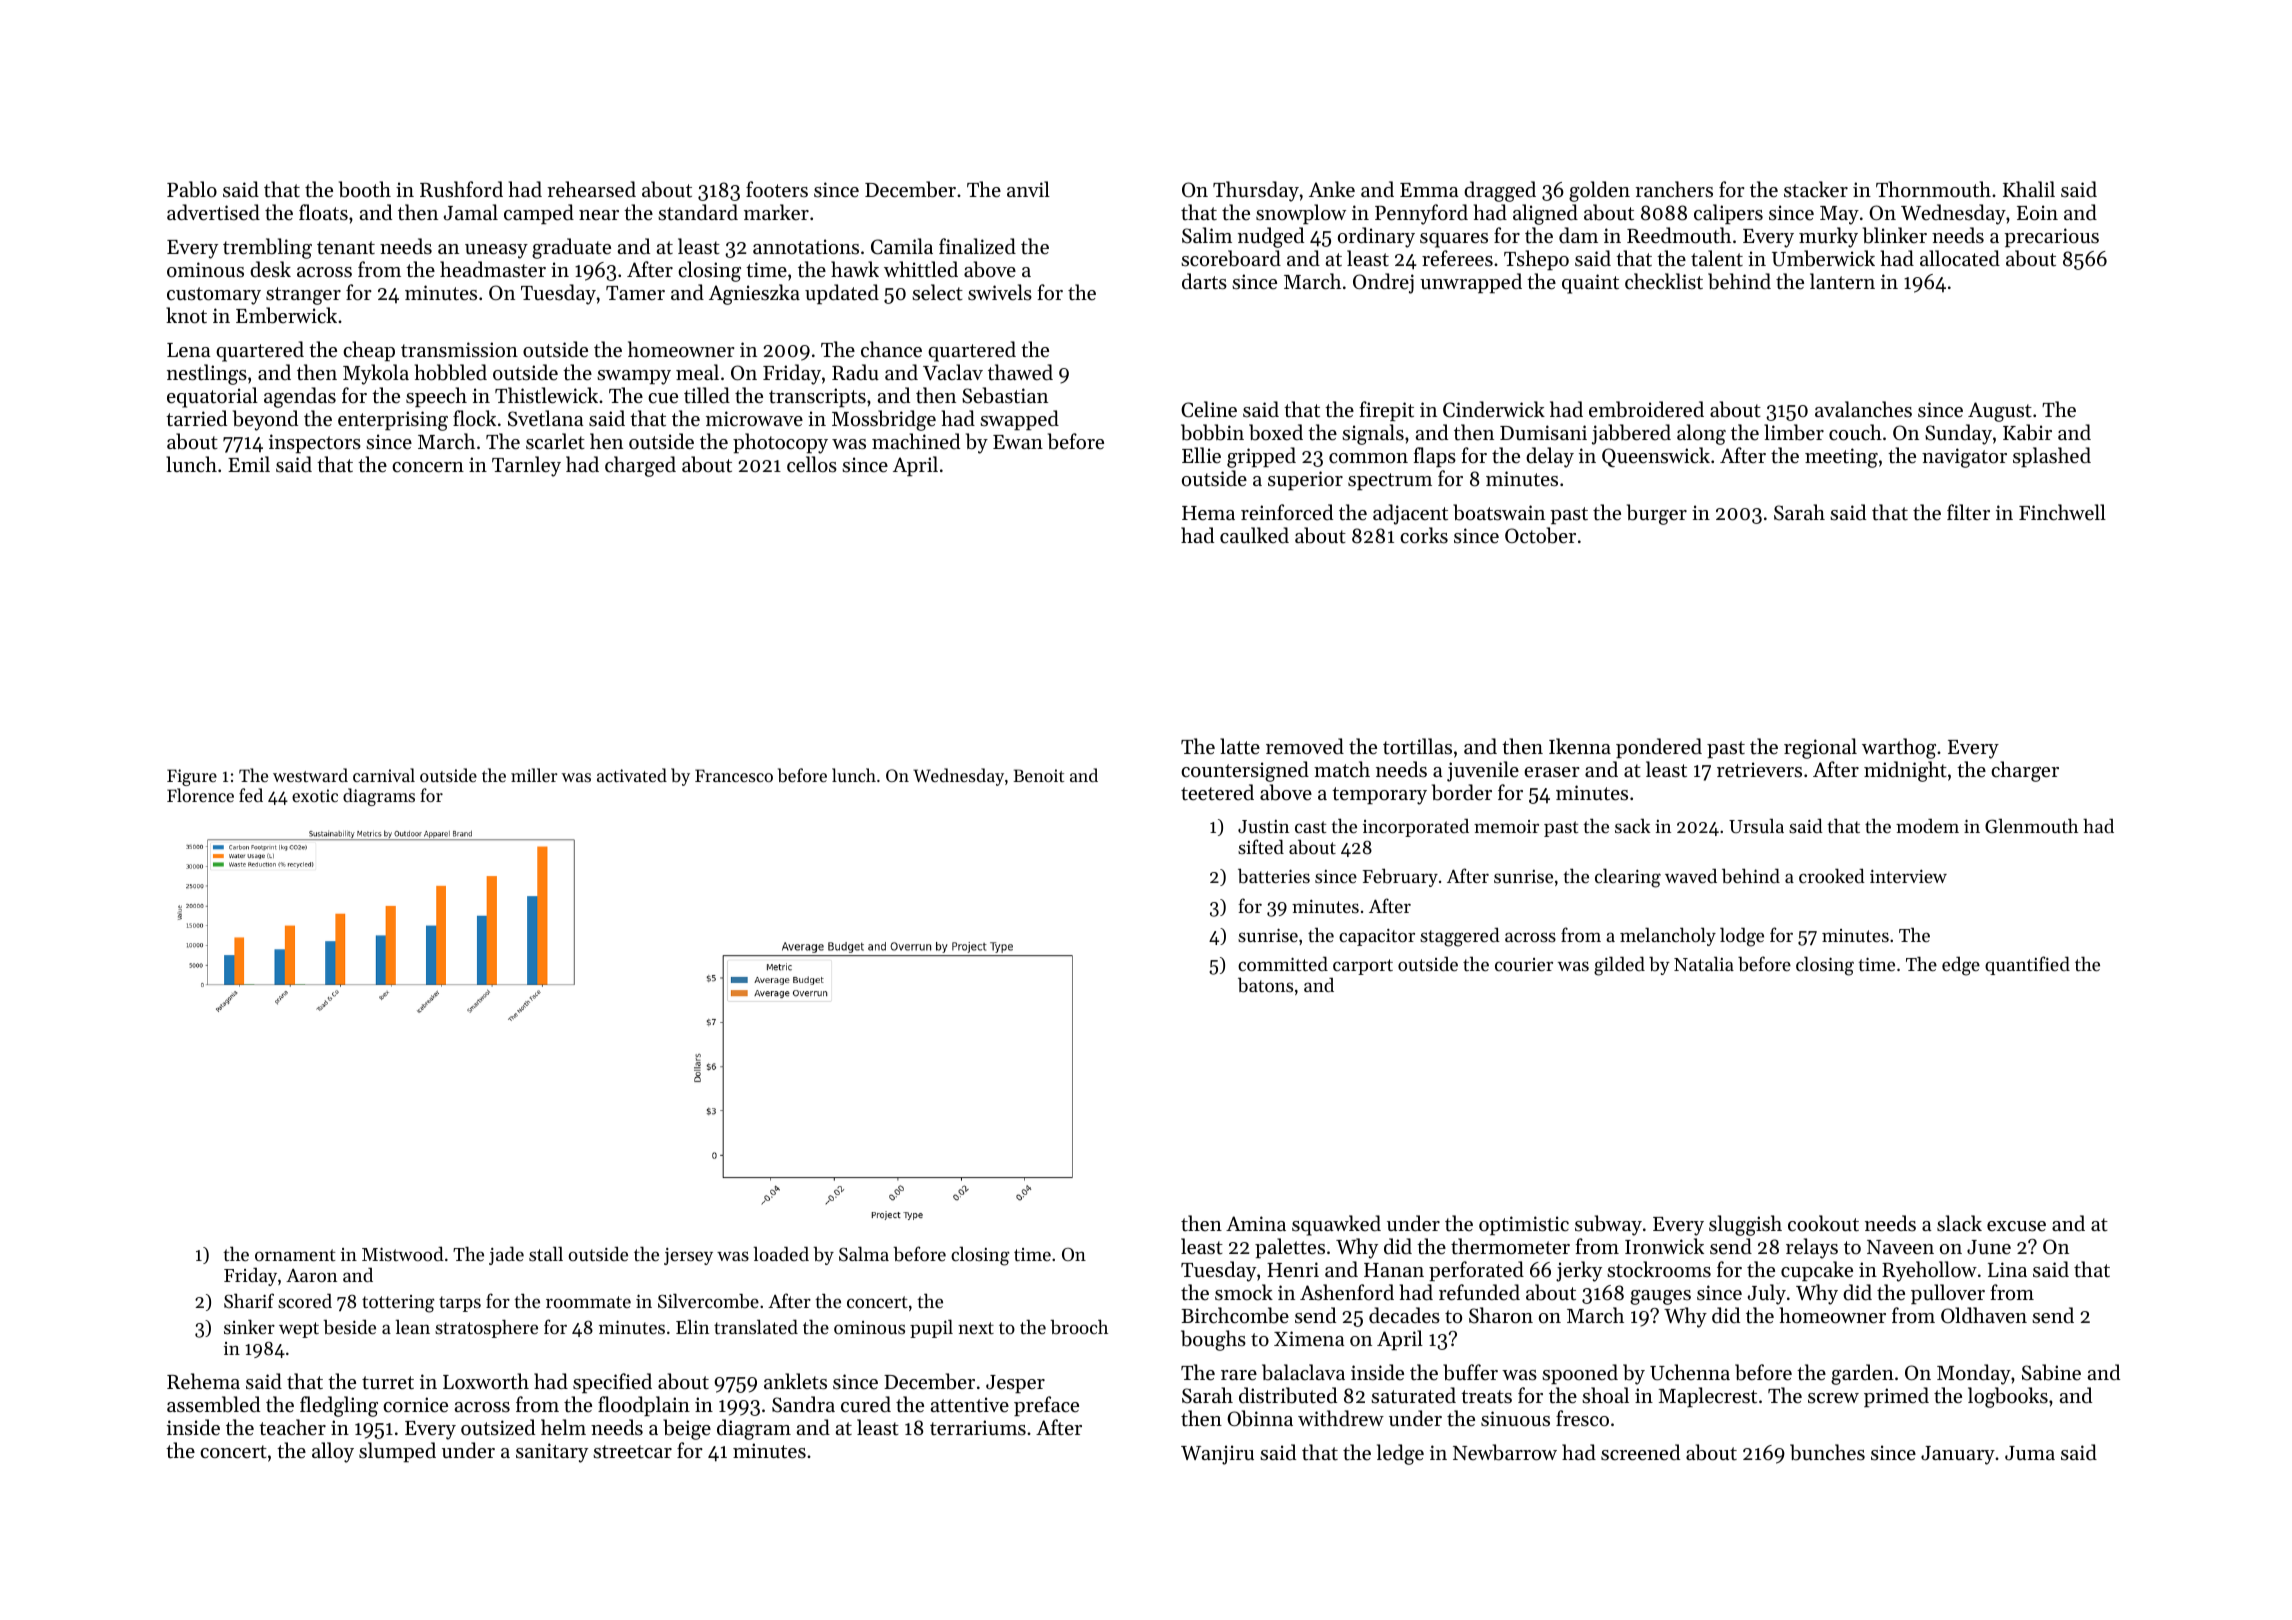  What do you see at coordinates (1332, 189) in the image?
I see `Anke` at bounding box center [1332, 189].
